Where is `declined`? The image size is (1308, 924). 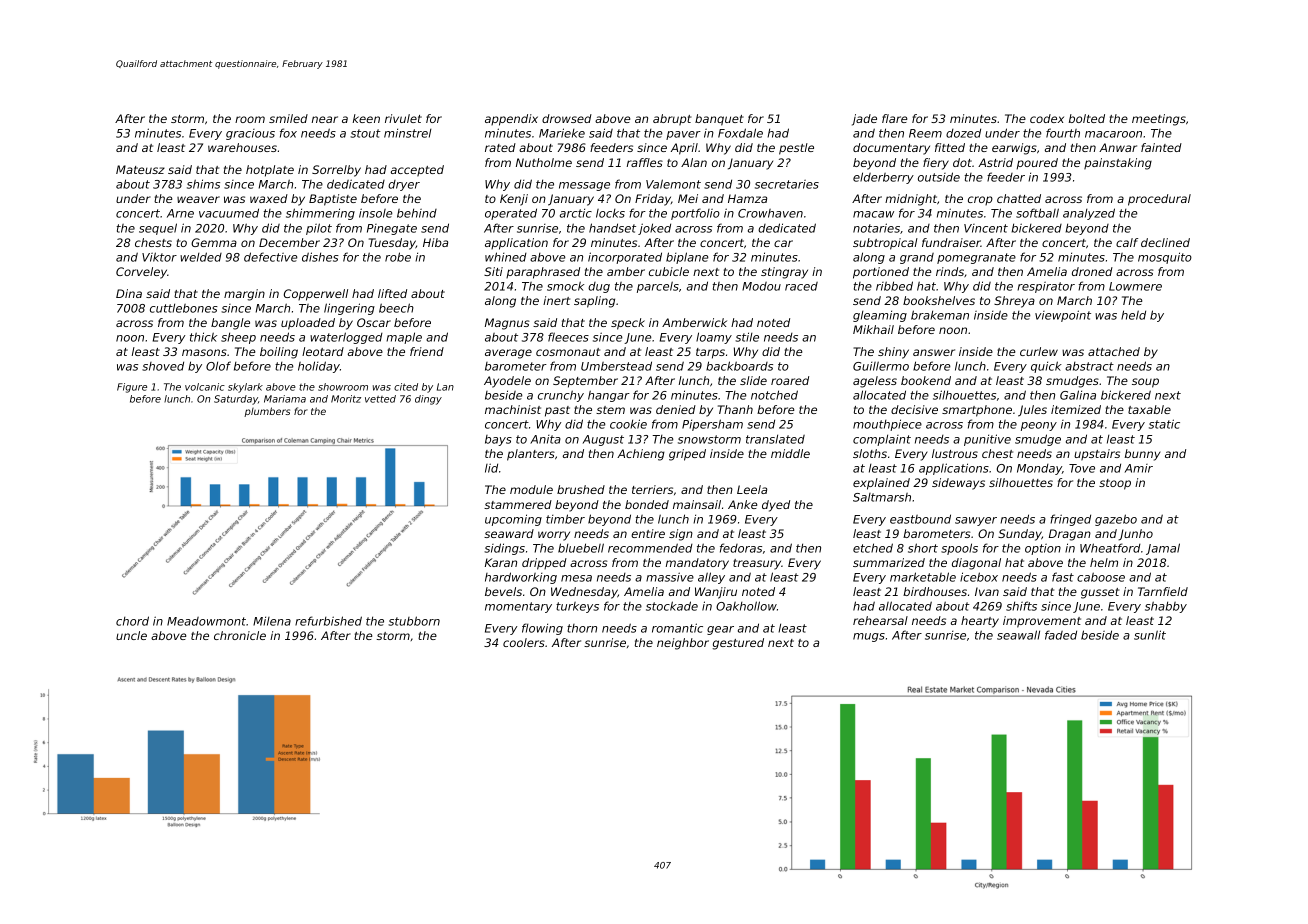
declined is located at coordinates (1165, 242).
